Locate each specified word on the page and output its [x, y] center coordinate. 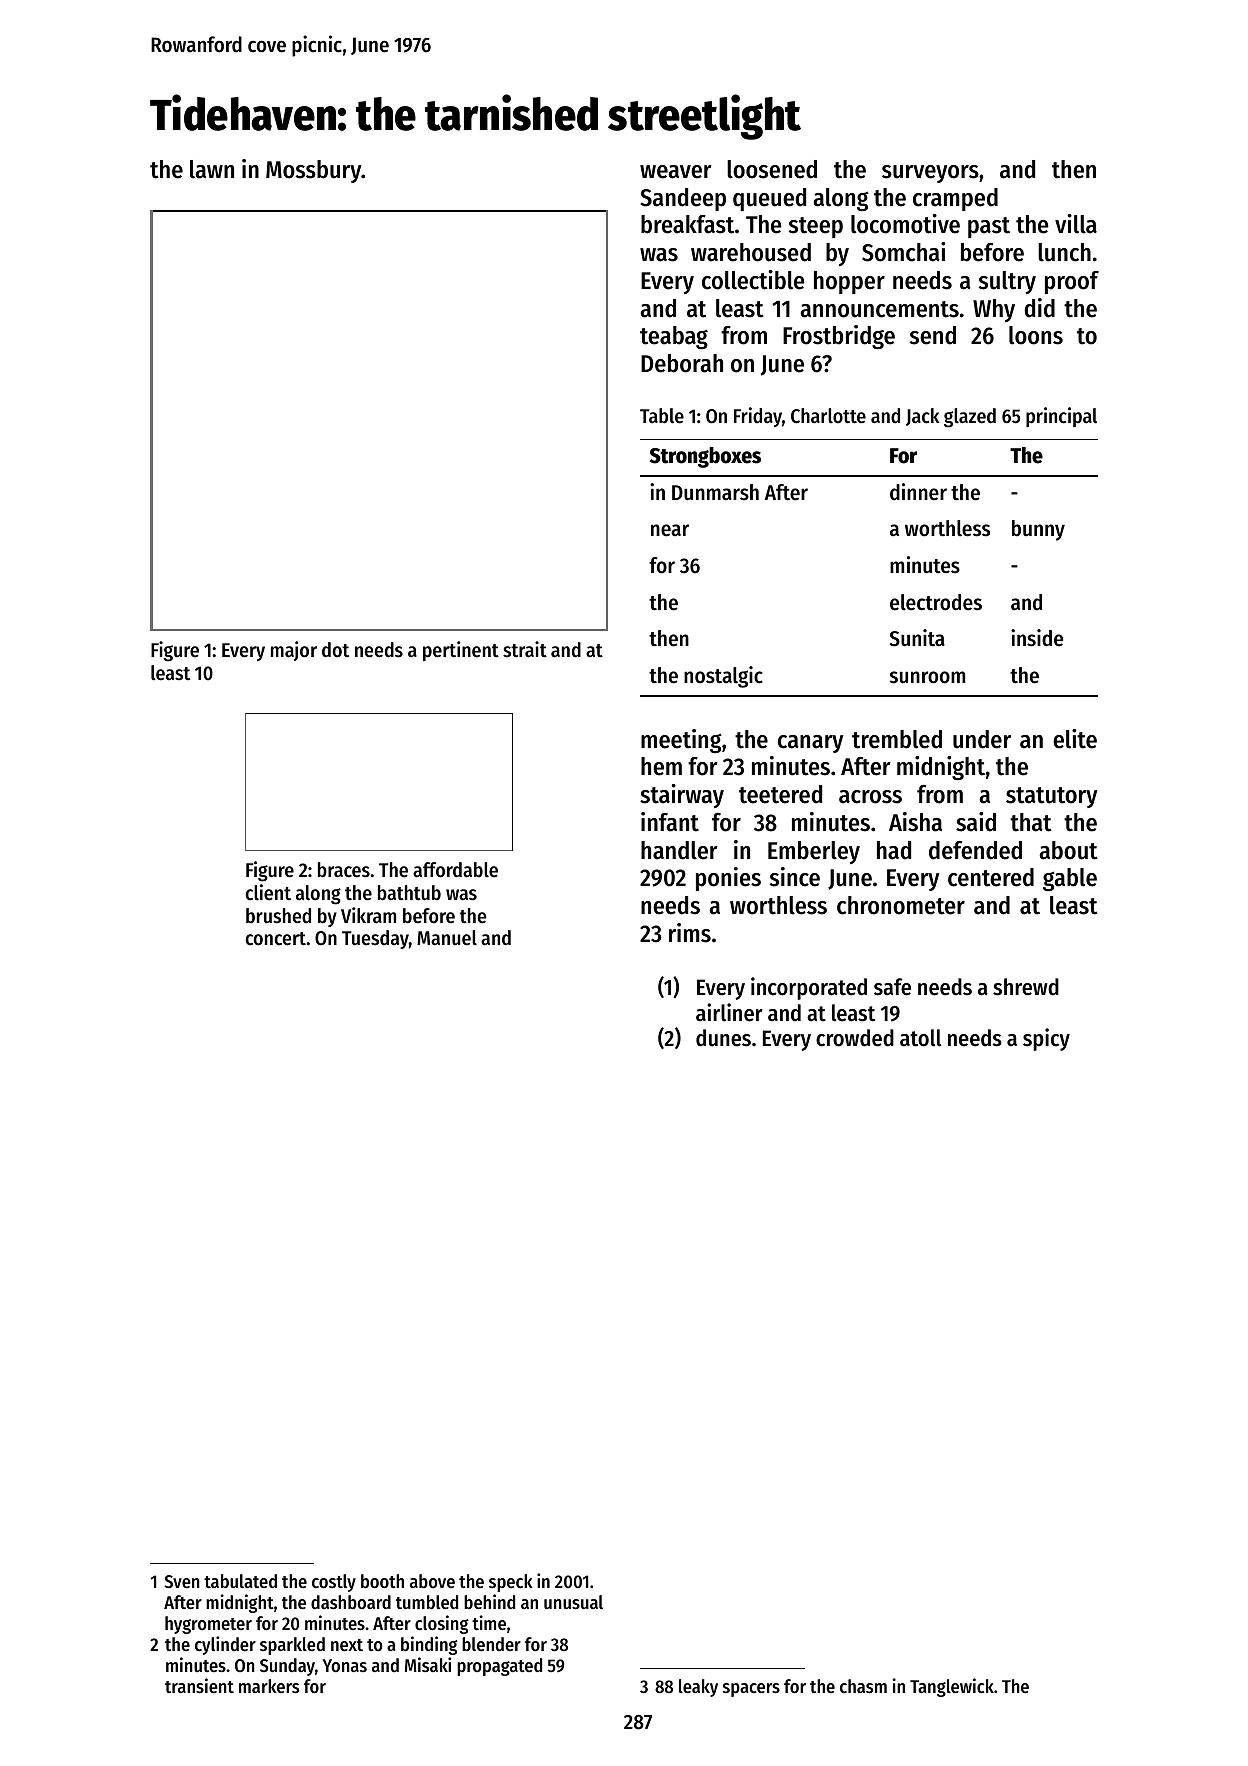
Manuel [447, 938]
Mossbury [313, 171]
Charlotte [828, 416]
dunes [723, 1038]
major [294, 651]
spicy [1046, 1039]
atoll [920, 1038]
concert [276, 939]
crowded [855, 1038]
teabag [674, 337]
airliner [729, 1012]
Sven [182, 1581]
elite [1075, 739]
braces [344, 870]
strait [525, 649]
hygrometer [208, 1625]
